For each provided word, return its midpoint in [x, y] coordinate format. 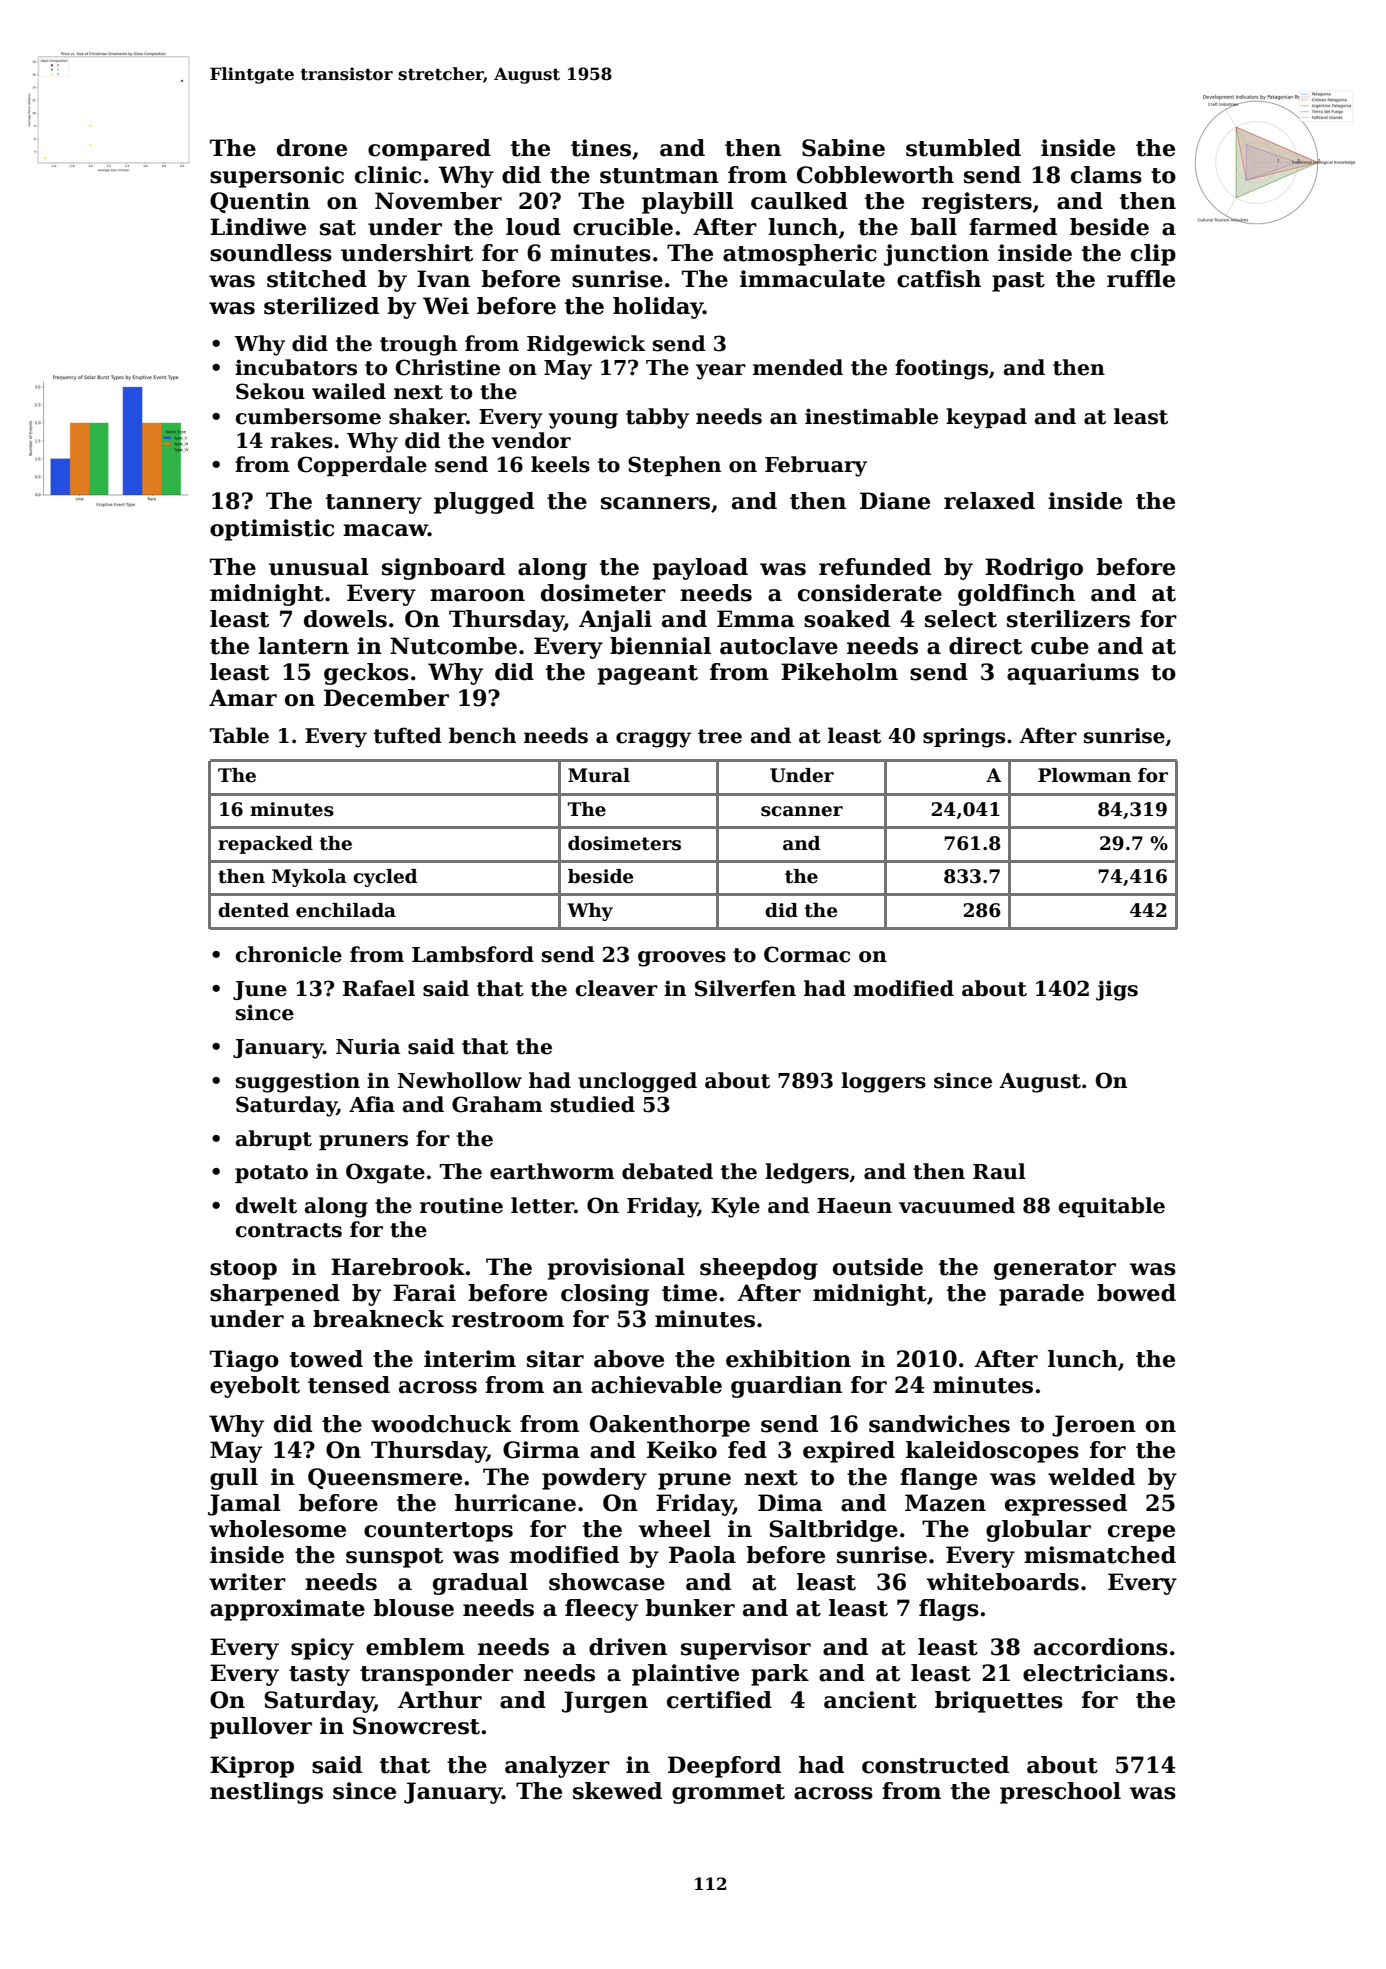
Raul [999, 1171]
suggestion [298, 1082]
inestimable [871, 416]
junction [936, 255]
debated [667, 1171]
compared [429, 150]
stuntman [659, 176]
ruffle [1141, 279]
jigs [1117, 990]
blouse [413, 1608]
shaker [427, 416]
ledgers [807, 1173]
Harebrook [398, 1267]
